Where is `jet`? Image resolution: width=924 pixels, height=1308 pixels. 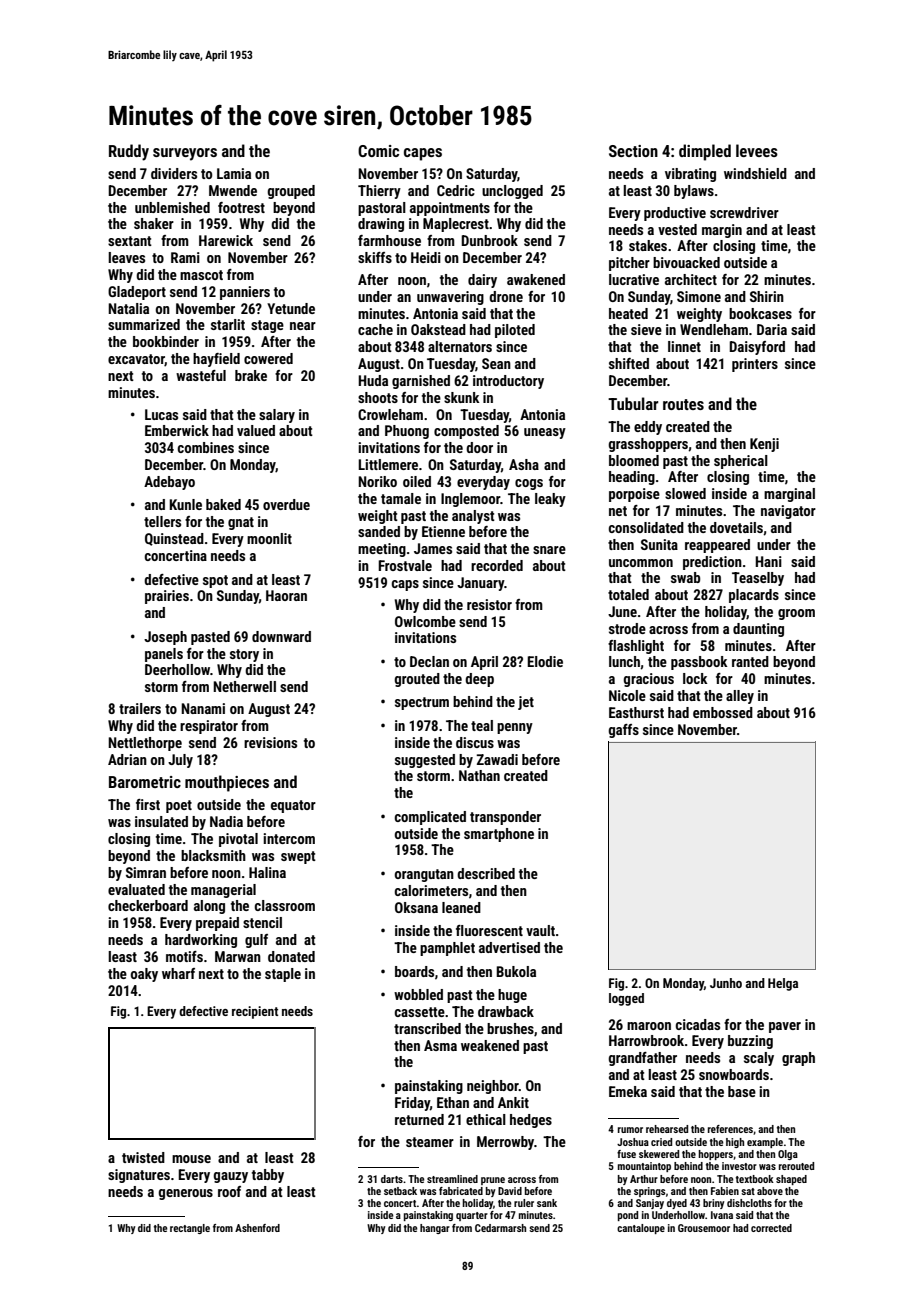 jet is located at coordinates (526, 703).
